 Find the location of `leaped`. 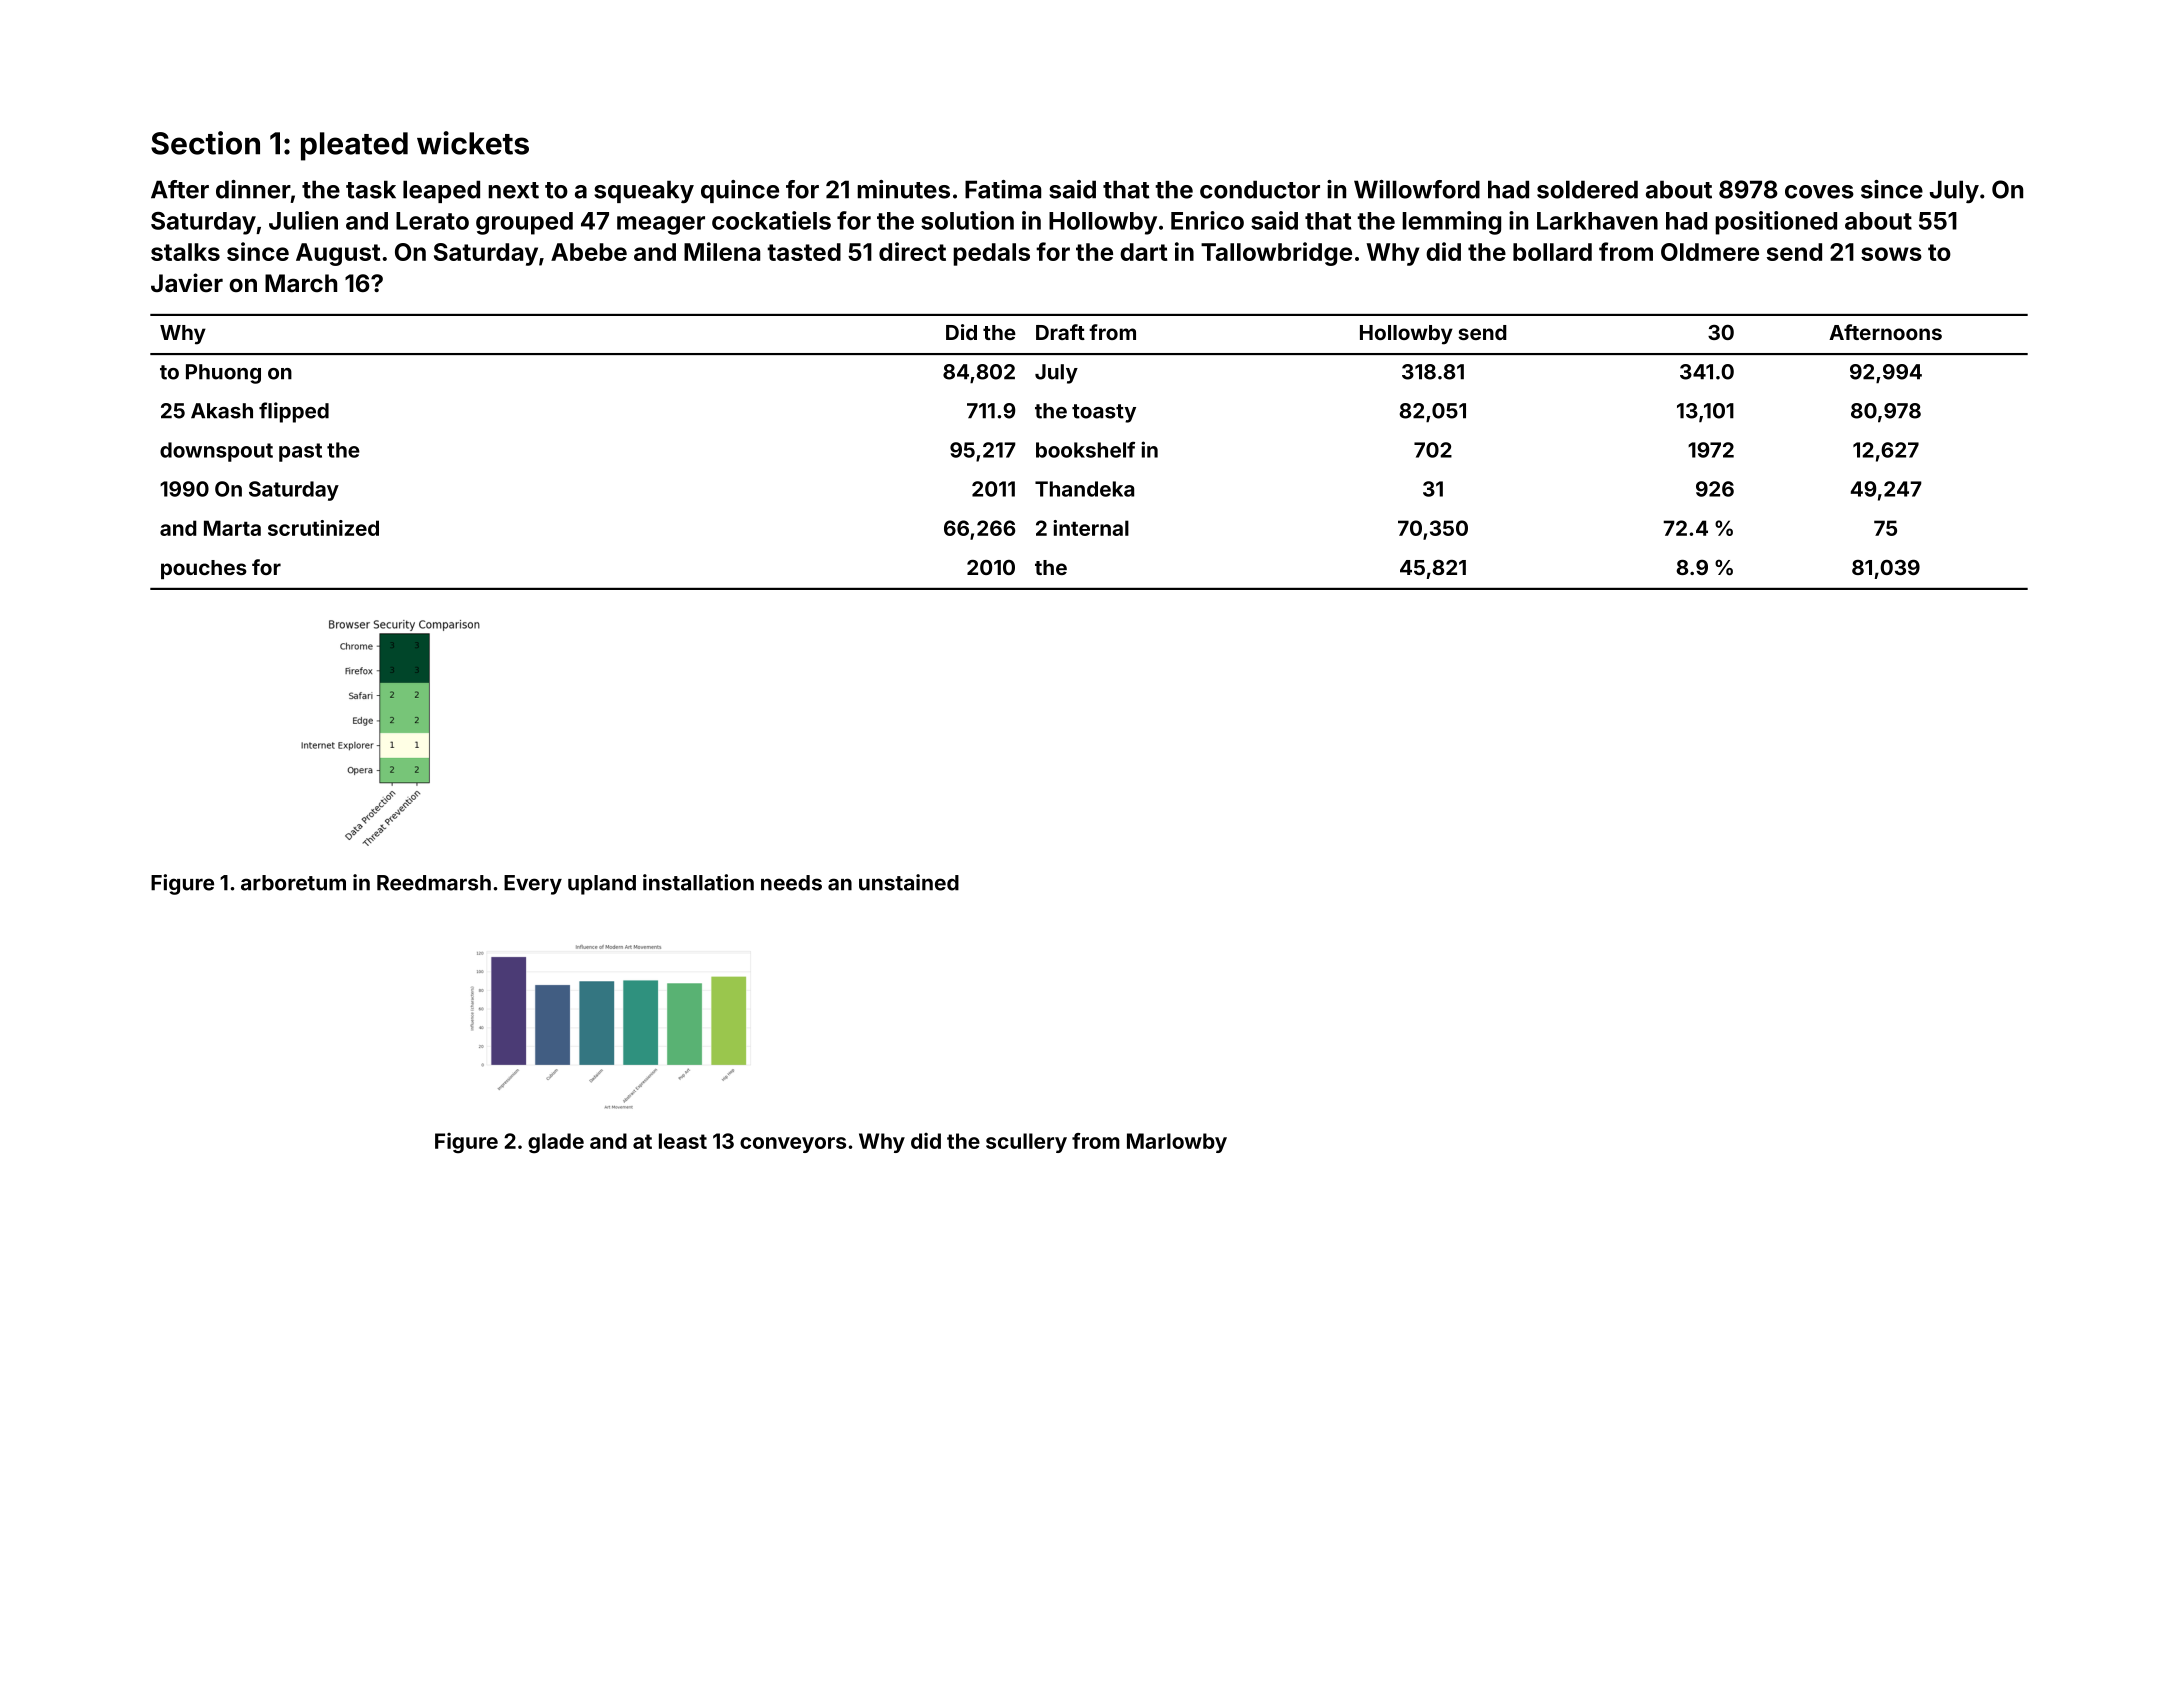

leaped is located at coordinates (441, 191).
